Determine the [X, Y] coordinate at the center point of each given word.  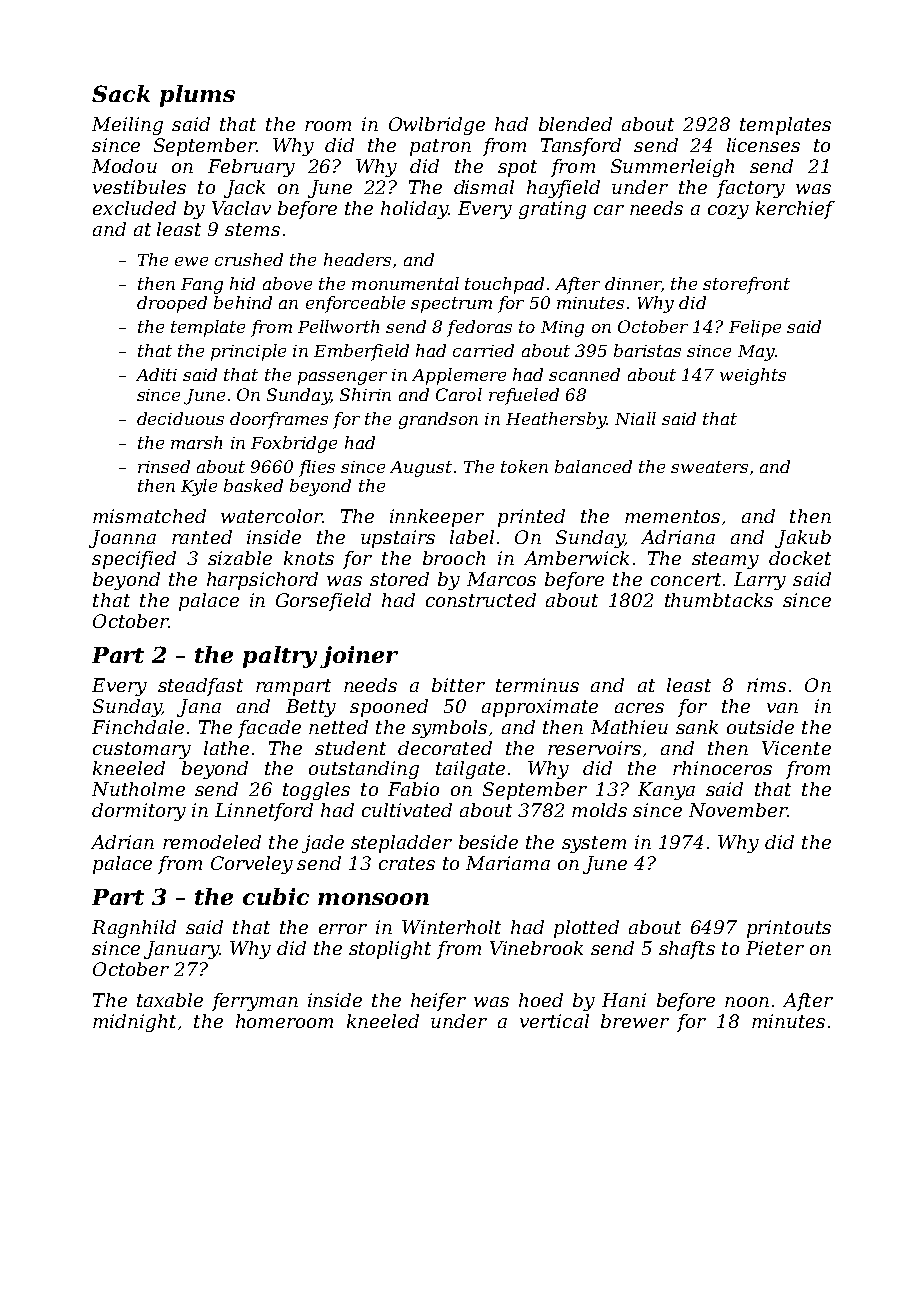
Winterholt [451, 927]
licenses [763, 145]
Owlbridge [437, 126]
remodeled [212, 842]
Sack [121, 93]
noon [747, 1002]
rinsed [164, 466]
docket [800, 558]
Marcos [501, 579]
